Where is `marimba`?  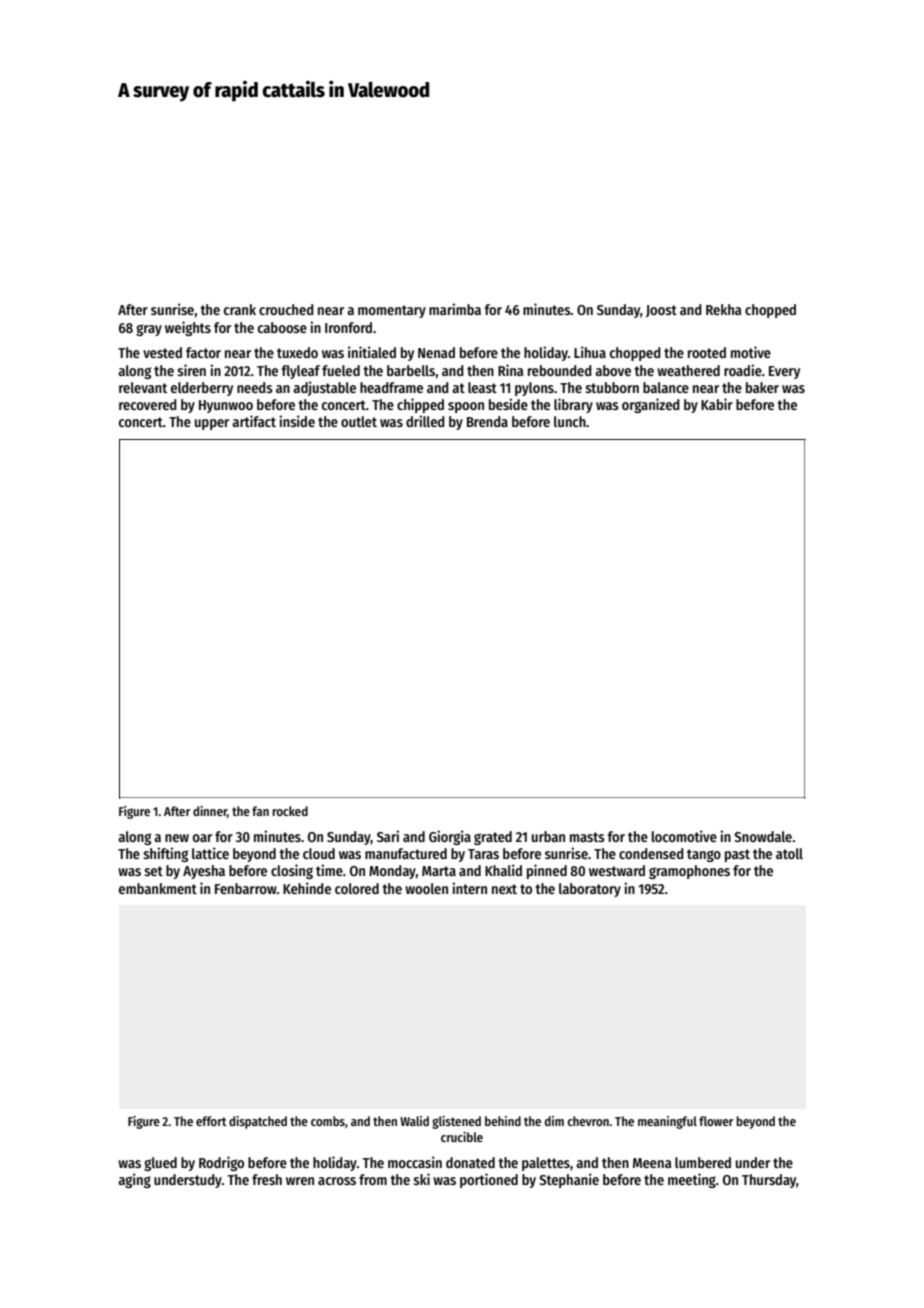
marimba is located at coordinates (455, 309).
